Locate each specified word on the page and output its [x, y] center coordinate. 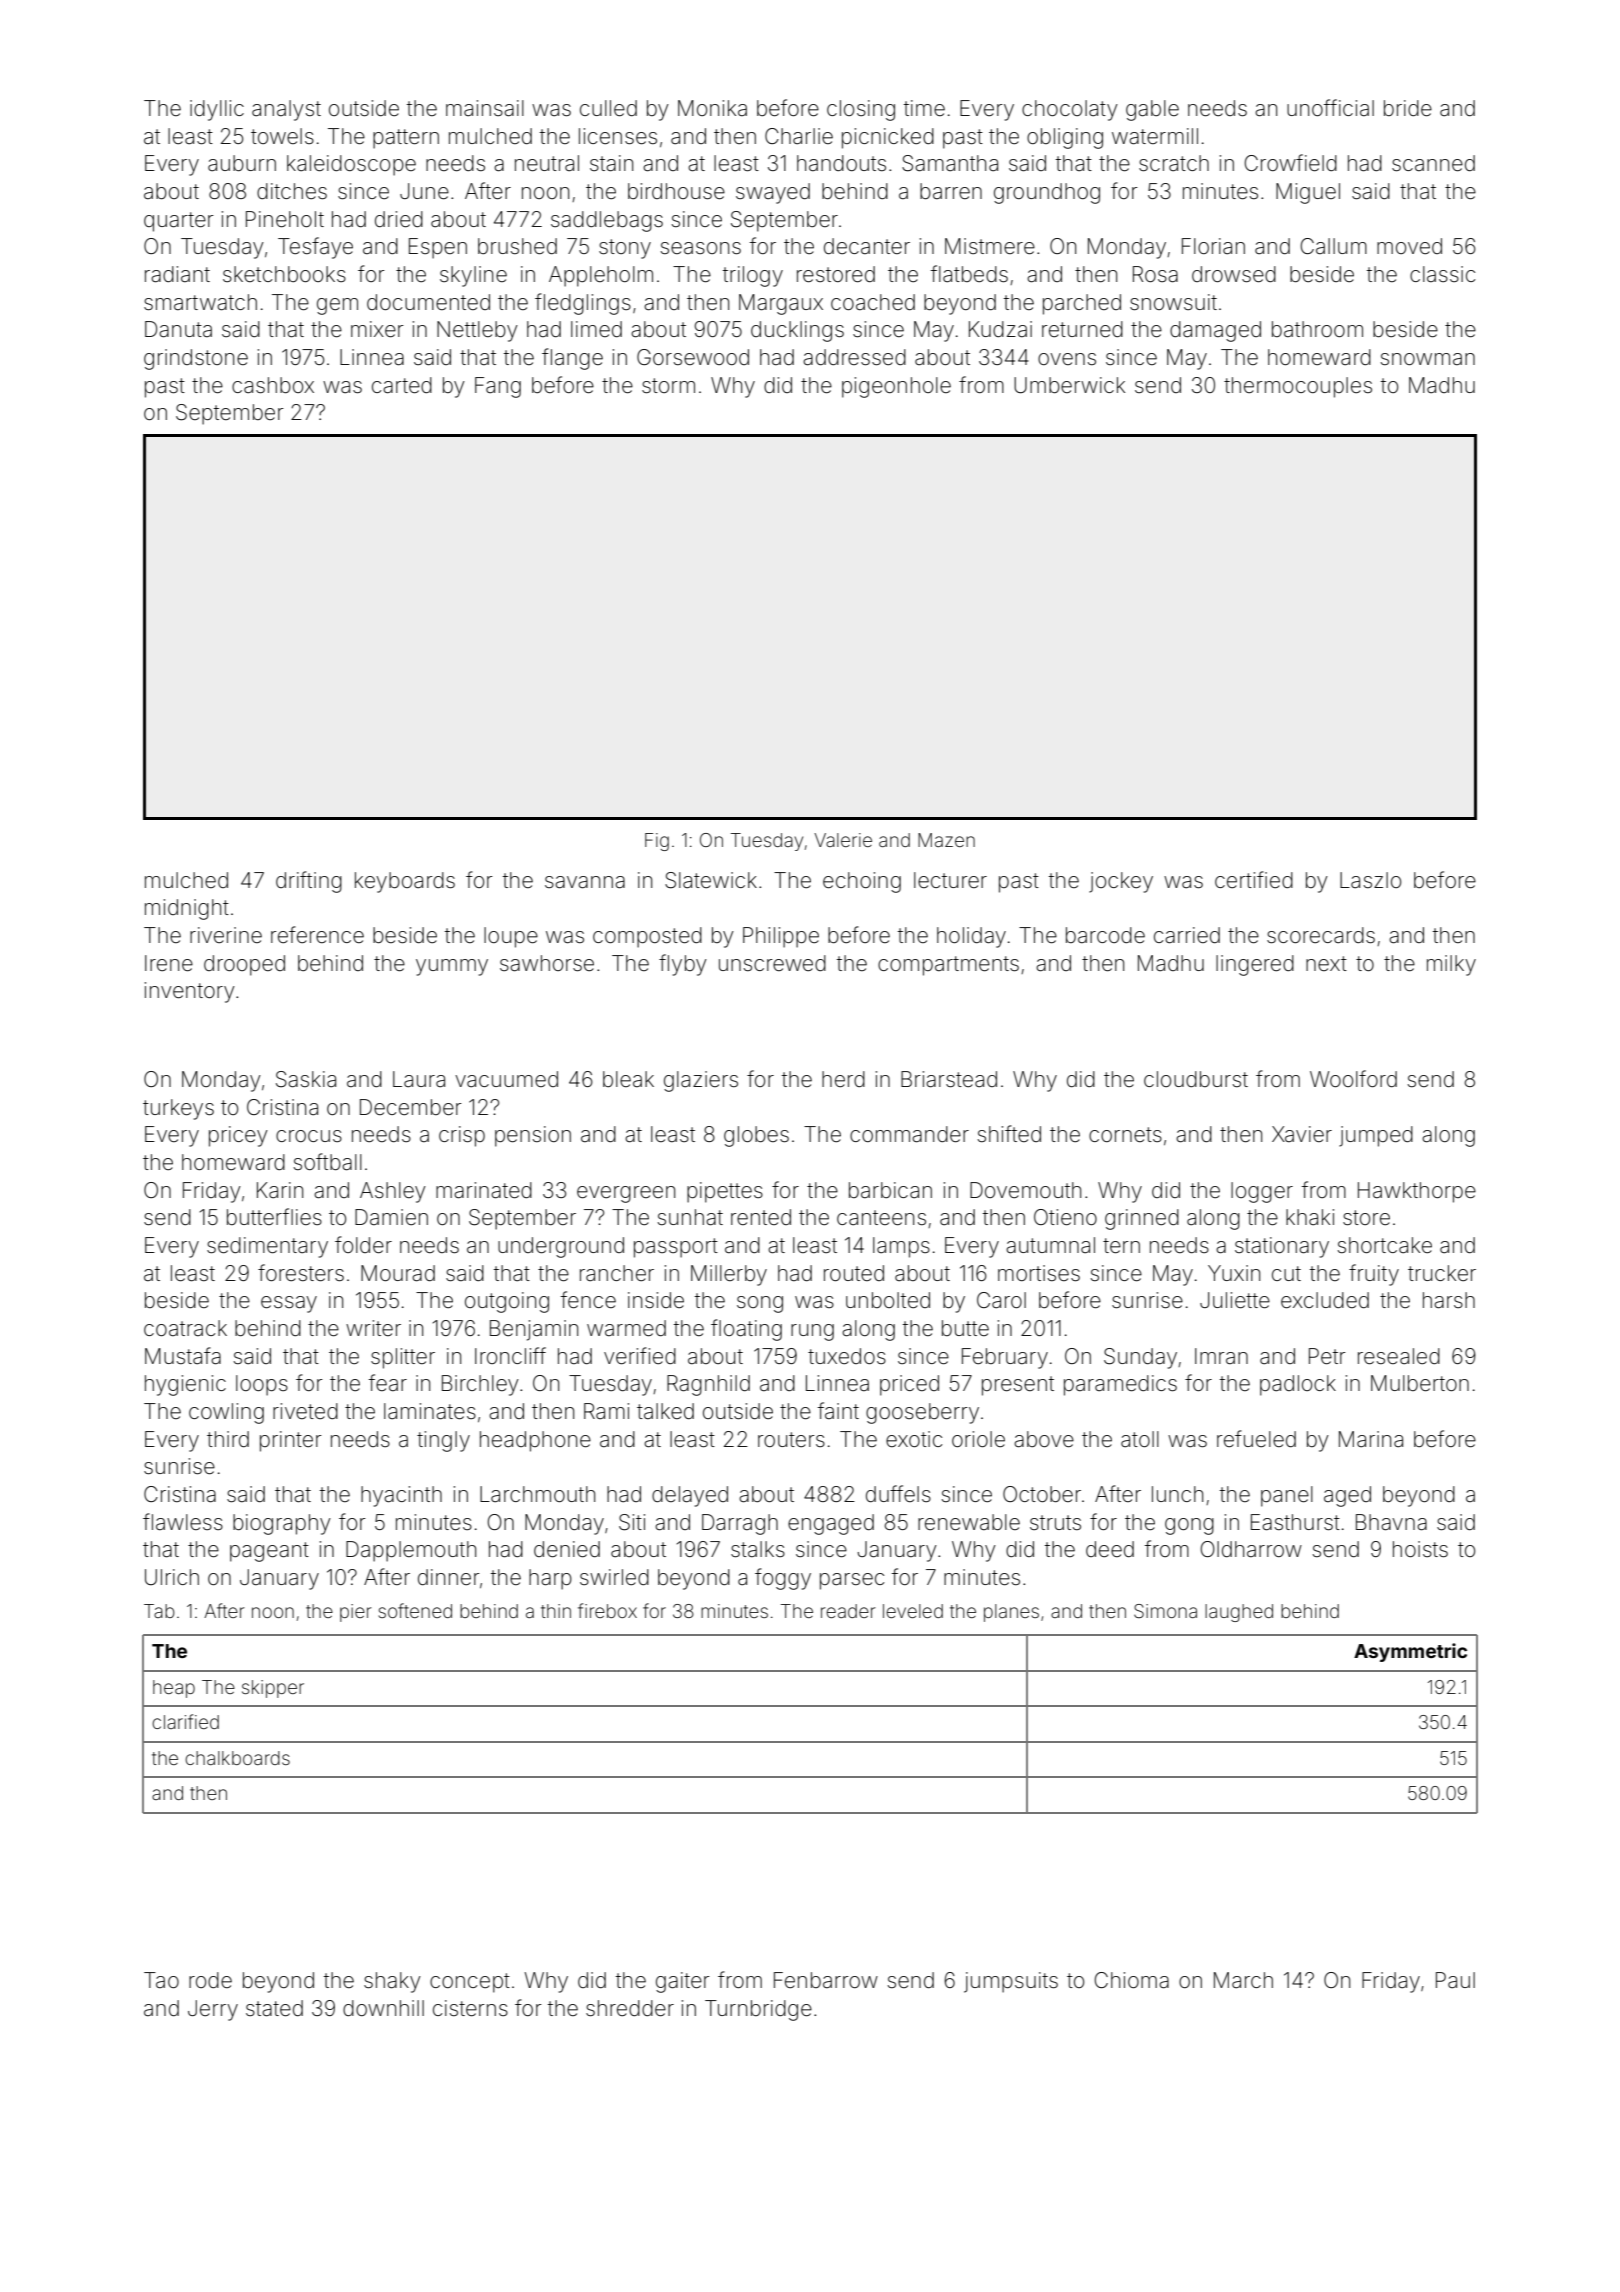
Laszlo [1370, 880]
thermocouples [1298, 387]
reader [848, 1611]
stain [611, 163]
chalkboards [237, 1758]
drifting [309, 882]
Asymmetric [1410, 1652]
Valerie [843, 840]
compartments [948, 966]
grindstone [196, 359]
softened [415, 1610]
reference [317, 934]
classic [1442, 274]
